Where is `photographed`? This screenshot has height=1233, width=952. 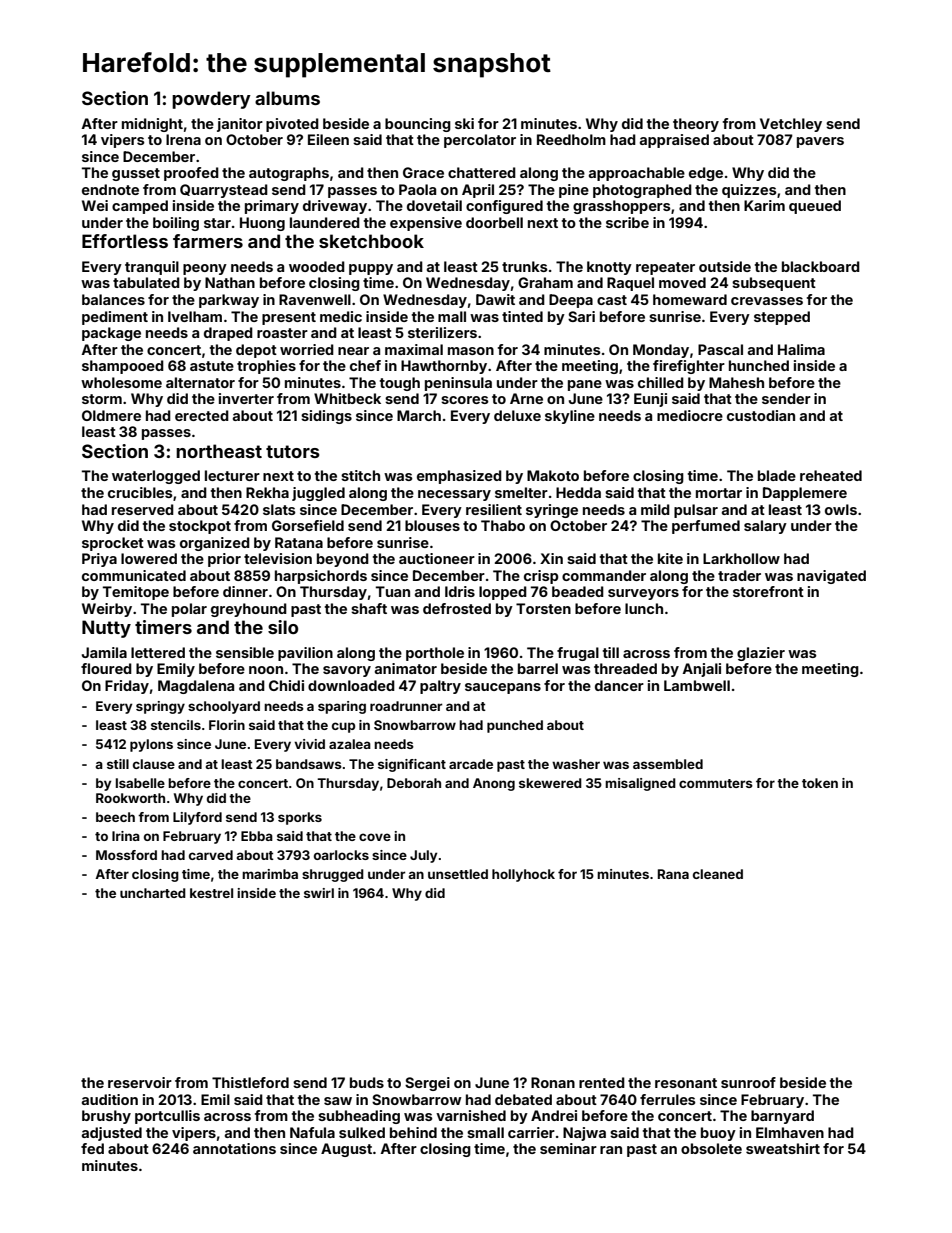 photographed is located at coordinates (642, 191).
